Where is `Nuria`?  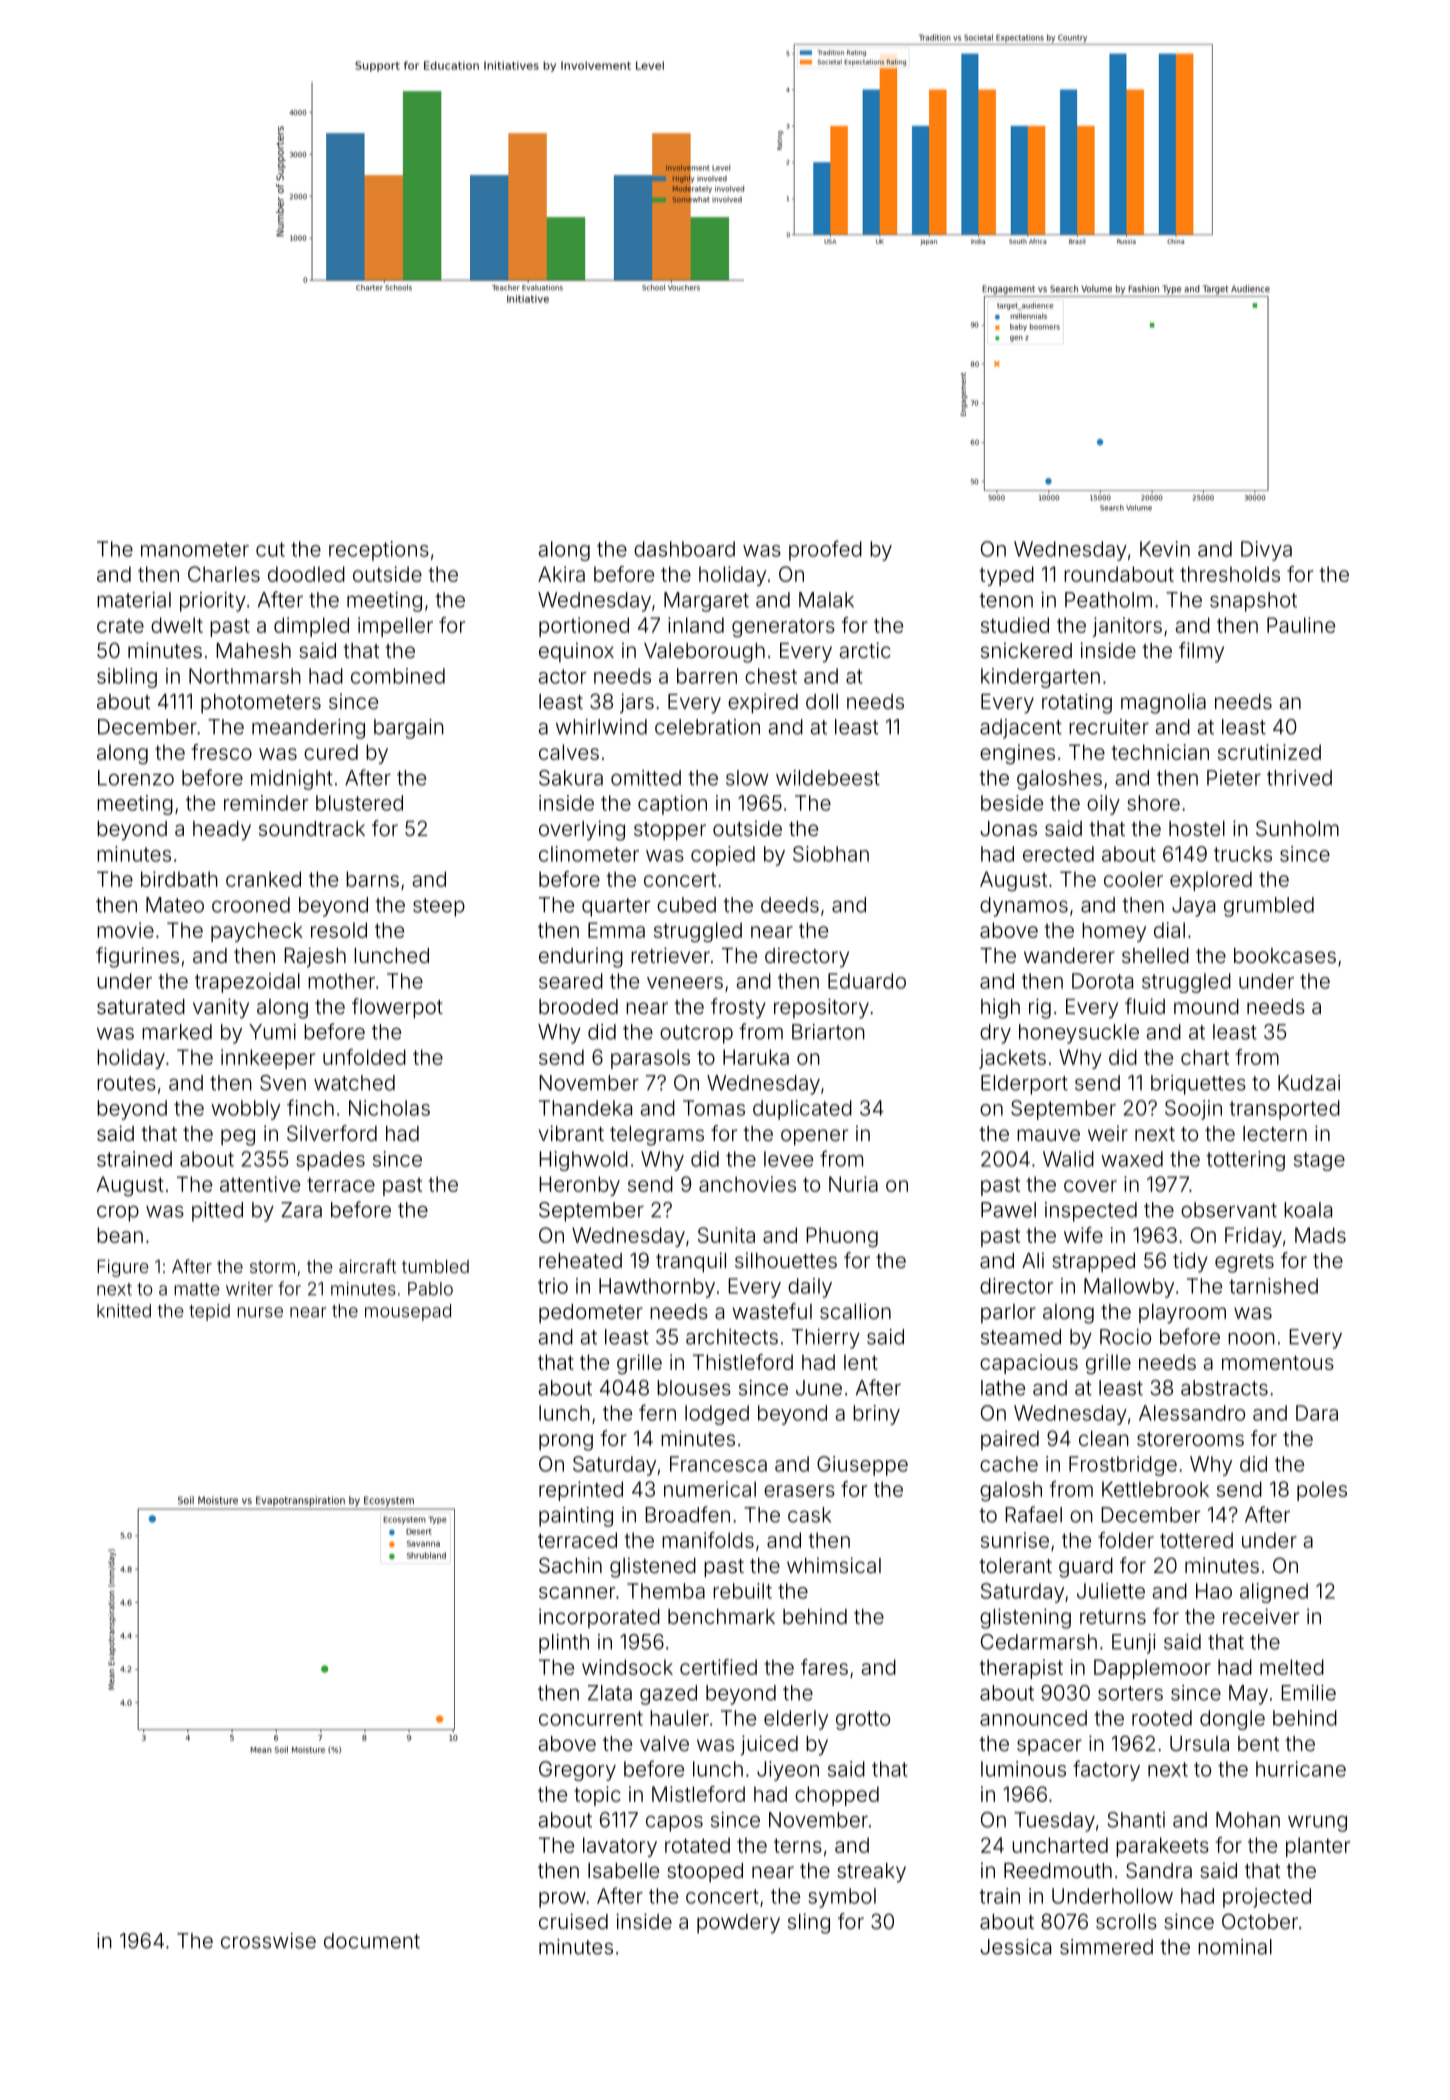 Nuria is located at coordinates (853, 1184).
